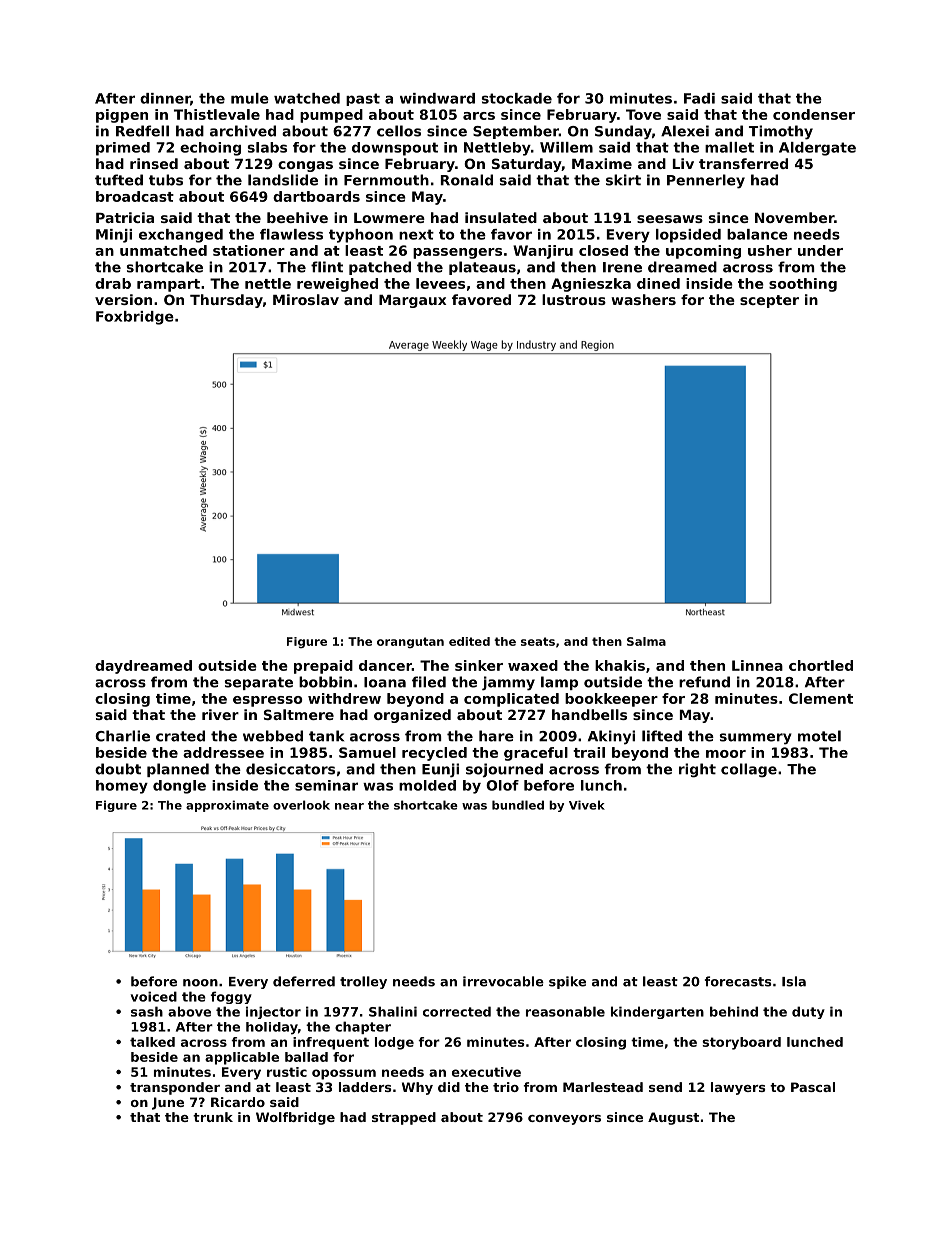 This screenshot has height=1233, width=952. Describe the element at coordinates (114, 236) in the screenshot. I see `Minji` at that location.
